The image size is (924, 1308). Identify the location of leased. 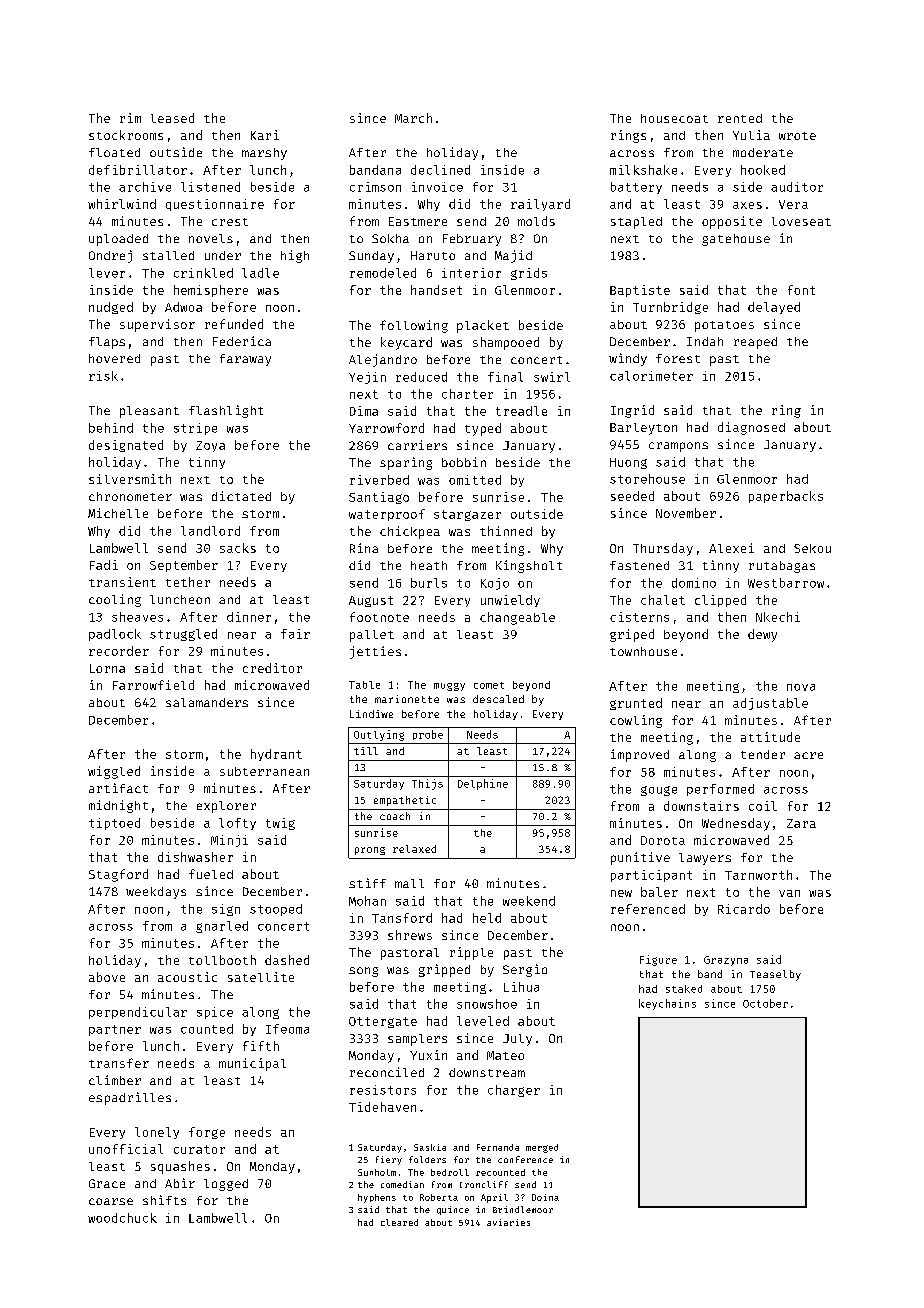
(172, 118).
